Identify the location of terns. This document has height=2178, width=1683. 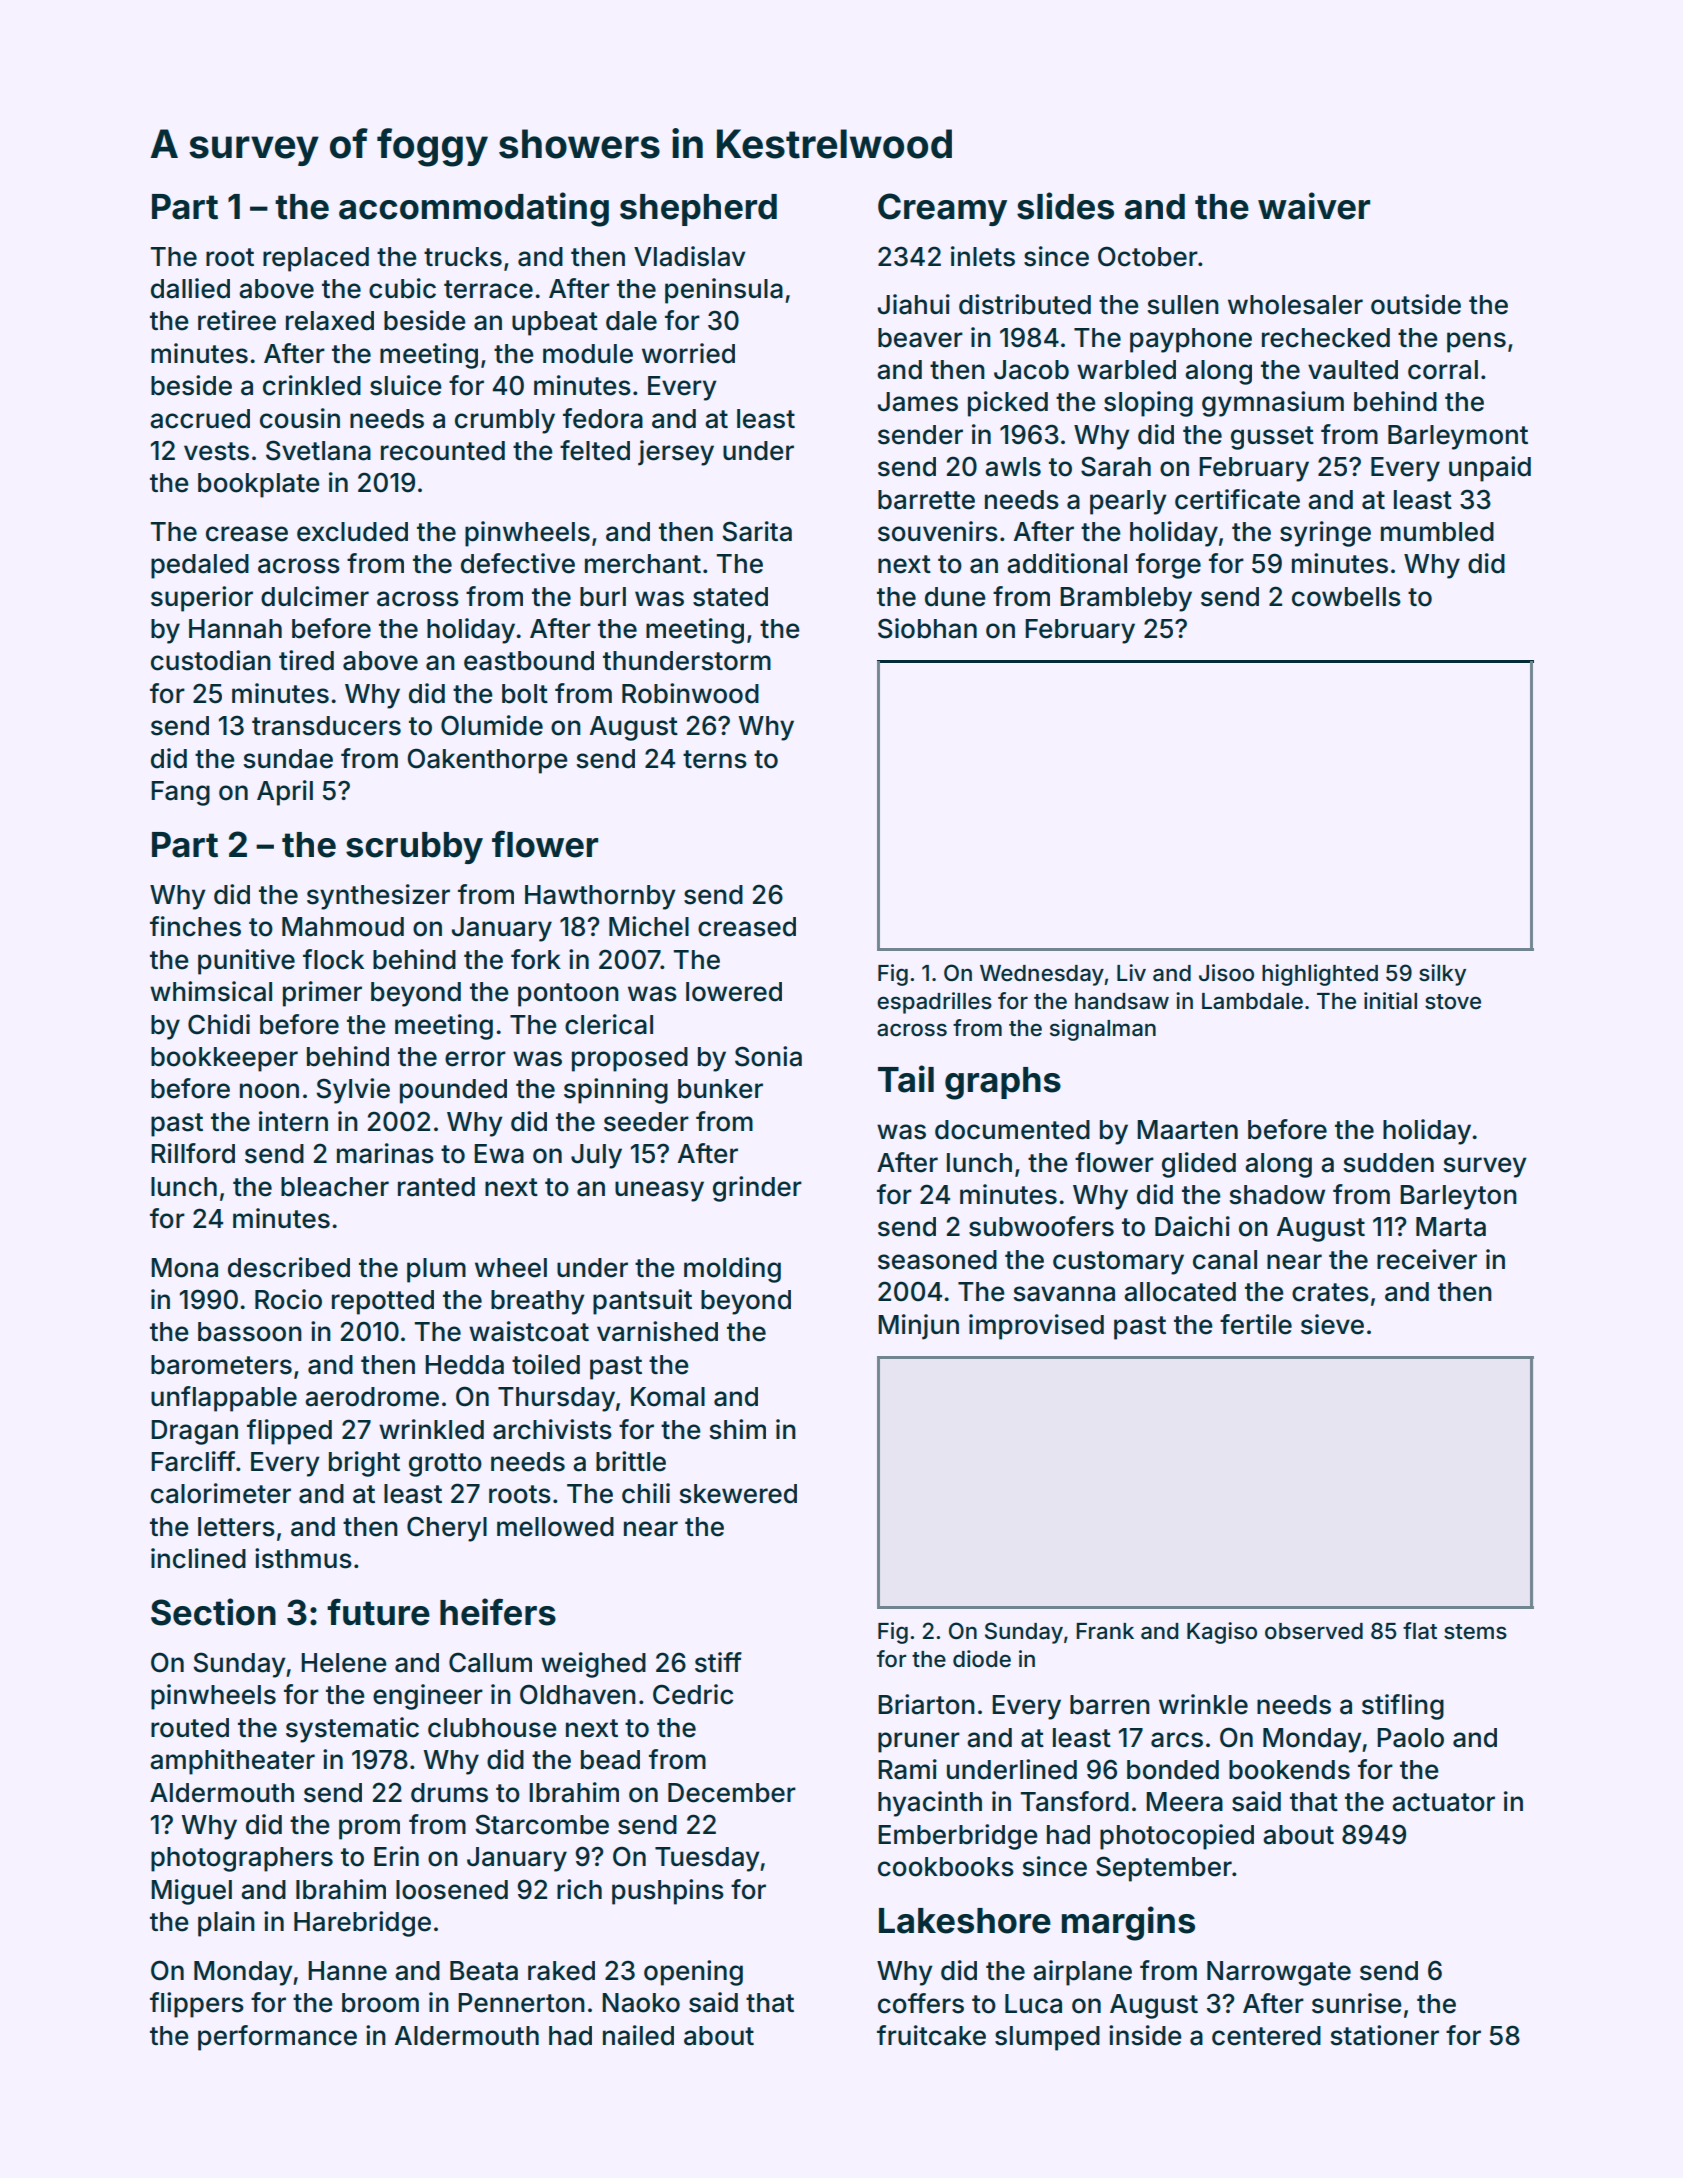
(715, 759).
